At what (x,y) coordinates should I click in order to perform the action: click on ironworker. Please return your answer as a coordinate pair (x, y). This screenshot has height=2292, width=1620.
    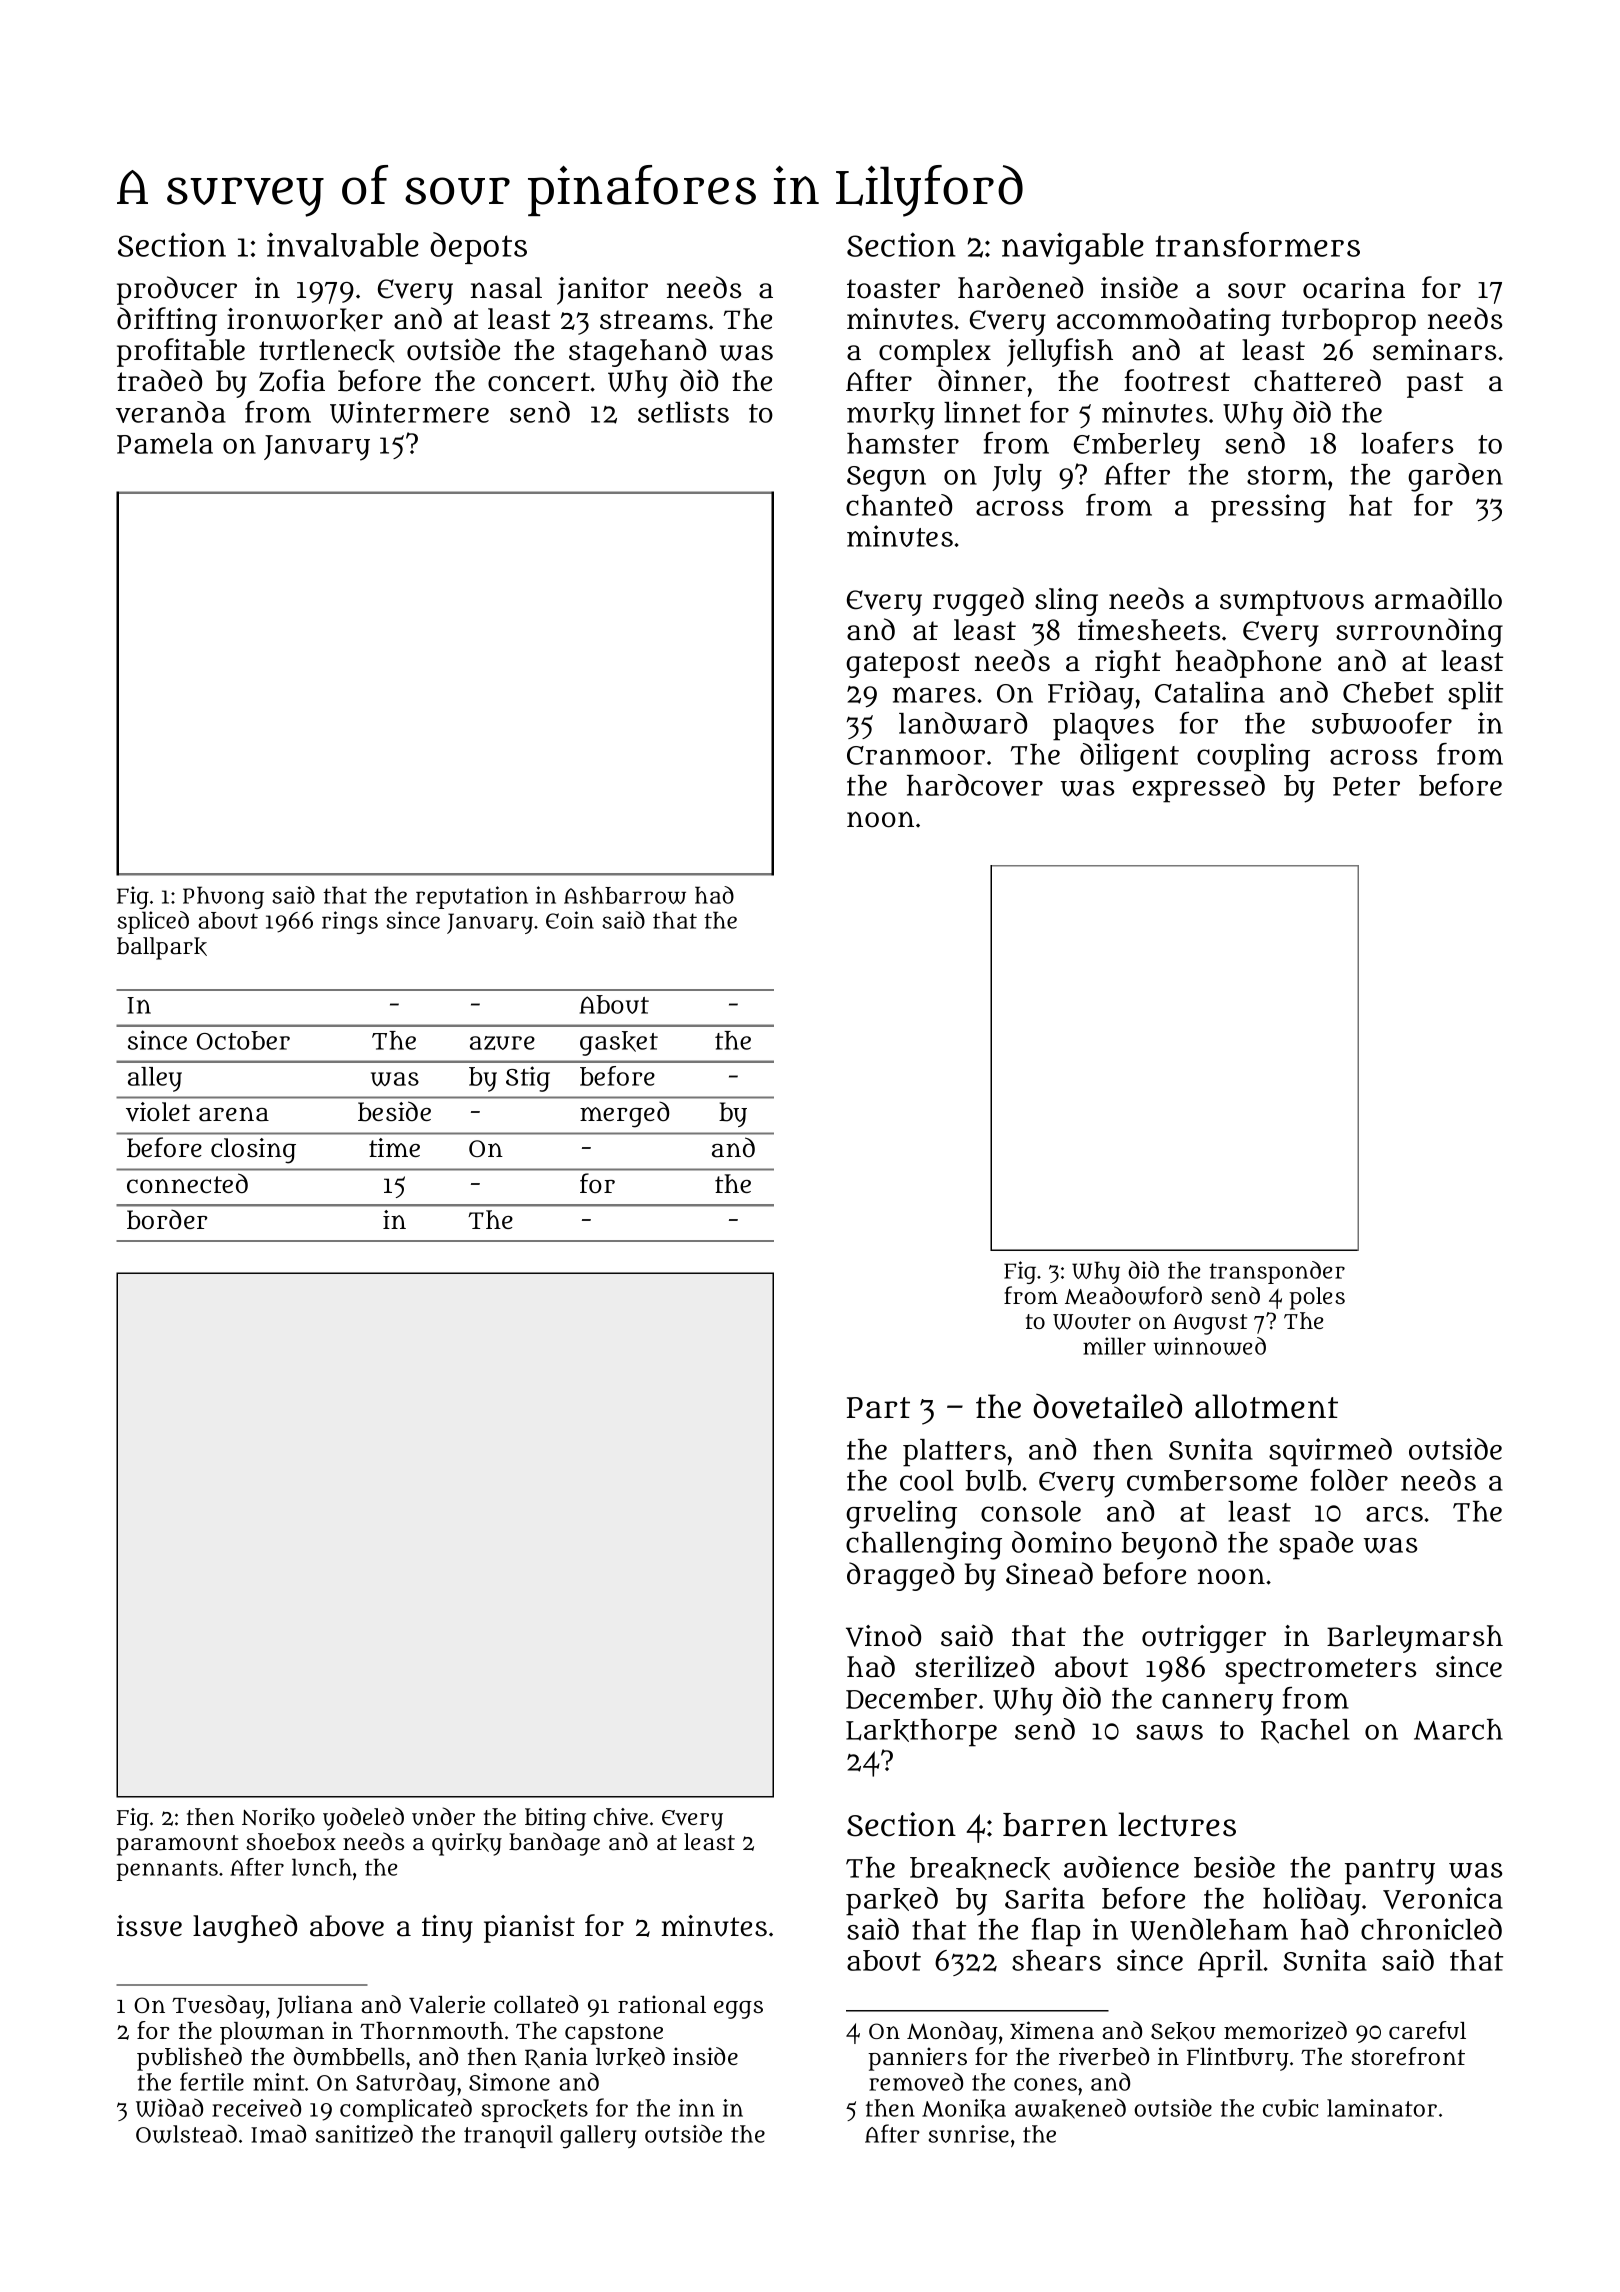
    Looking at the image, I should click on (305, 320).
